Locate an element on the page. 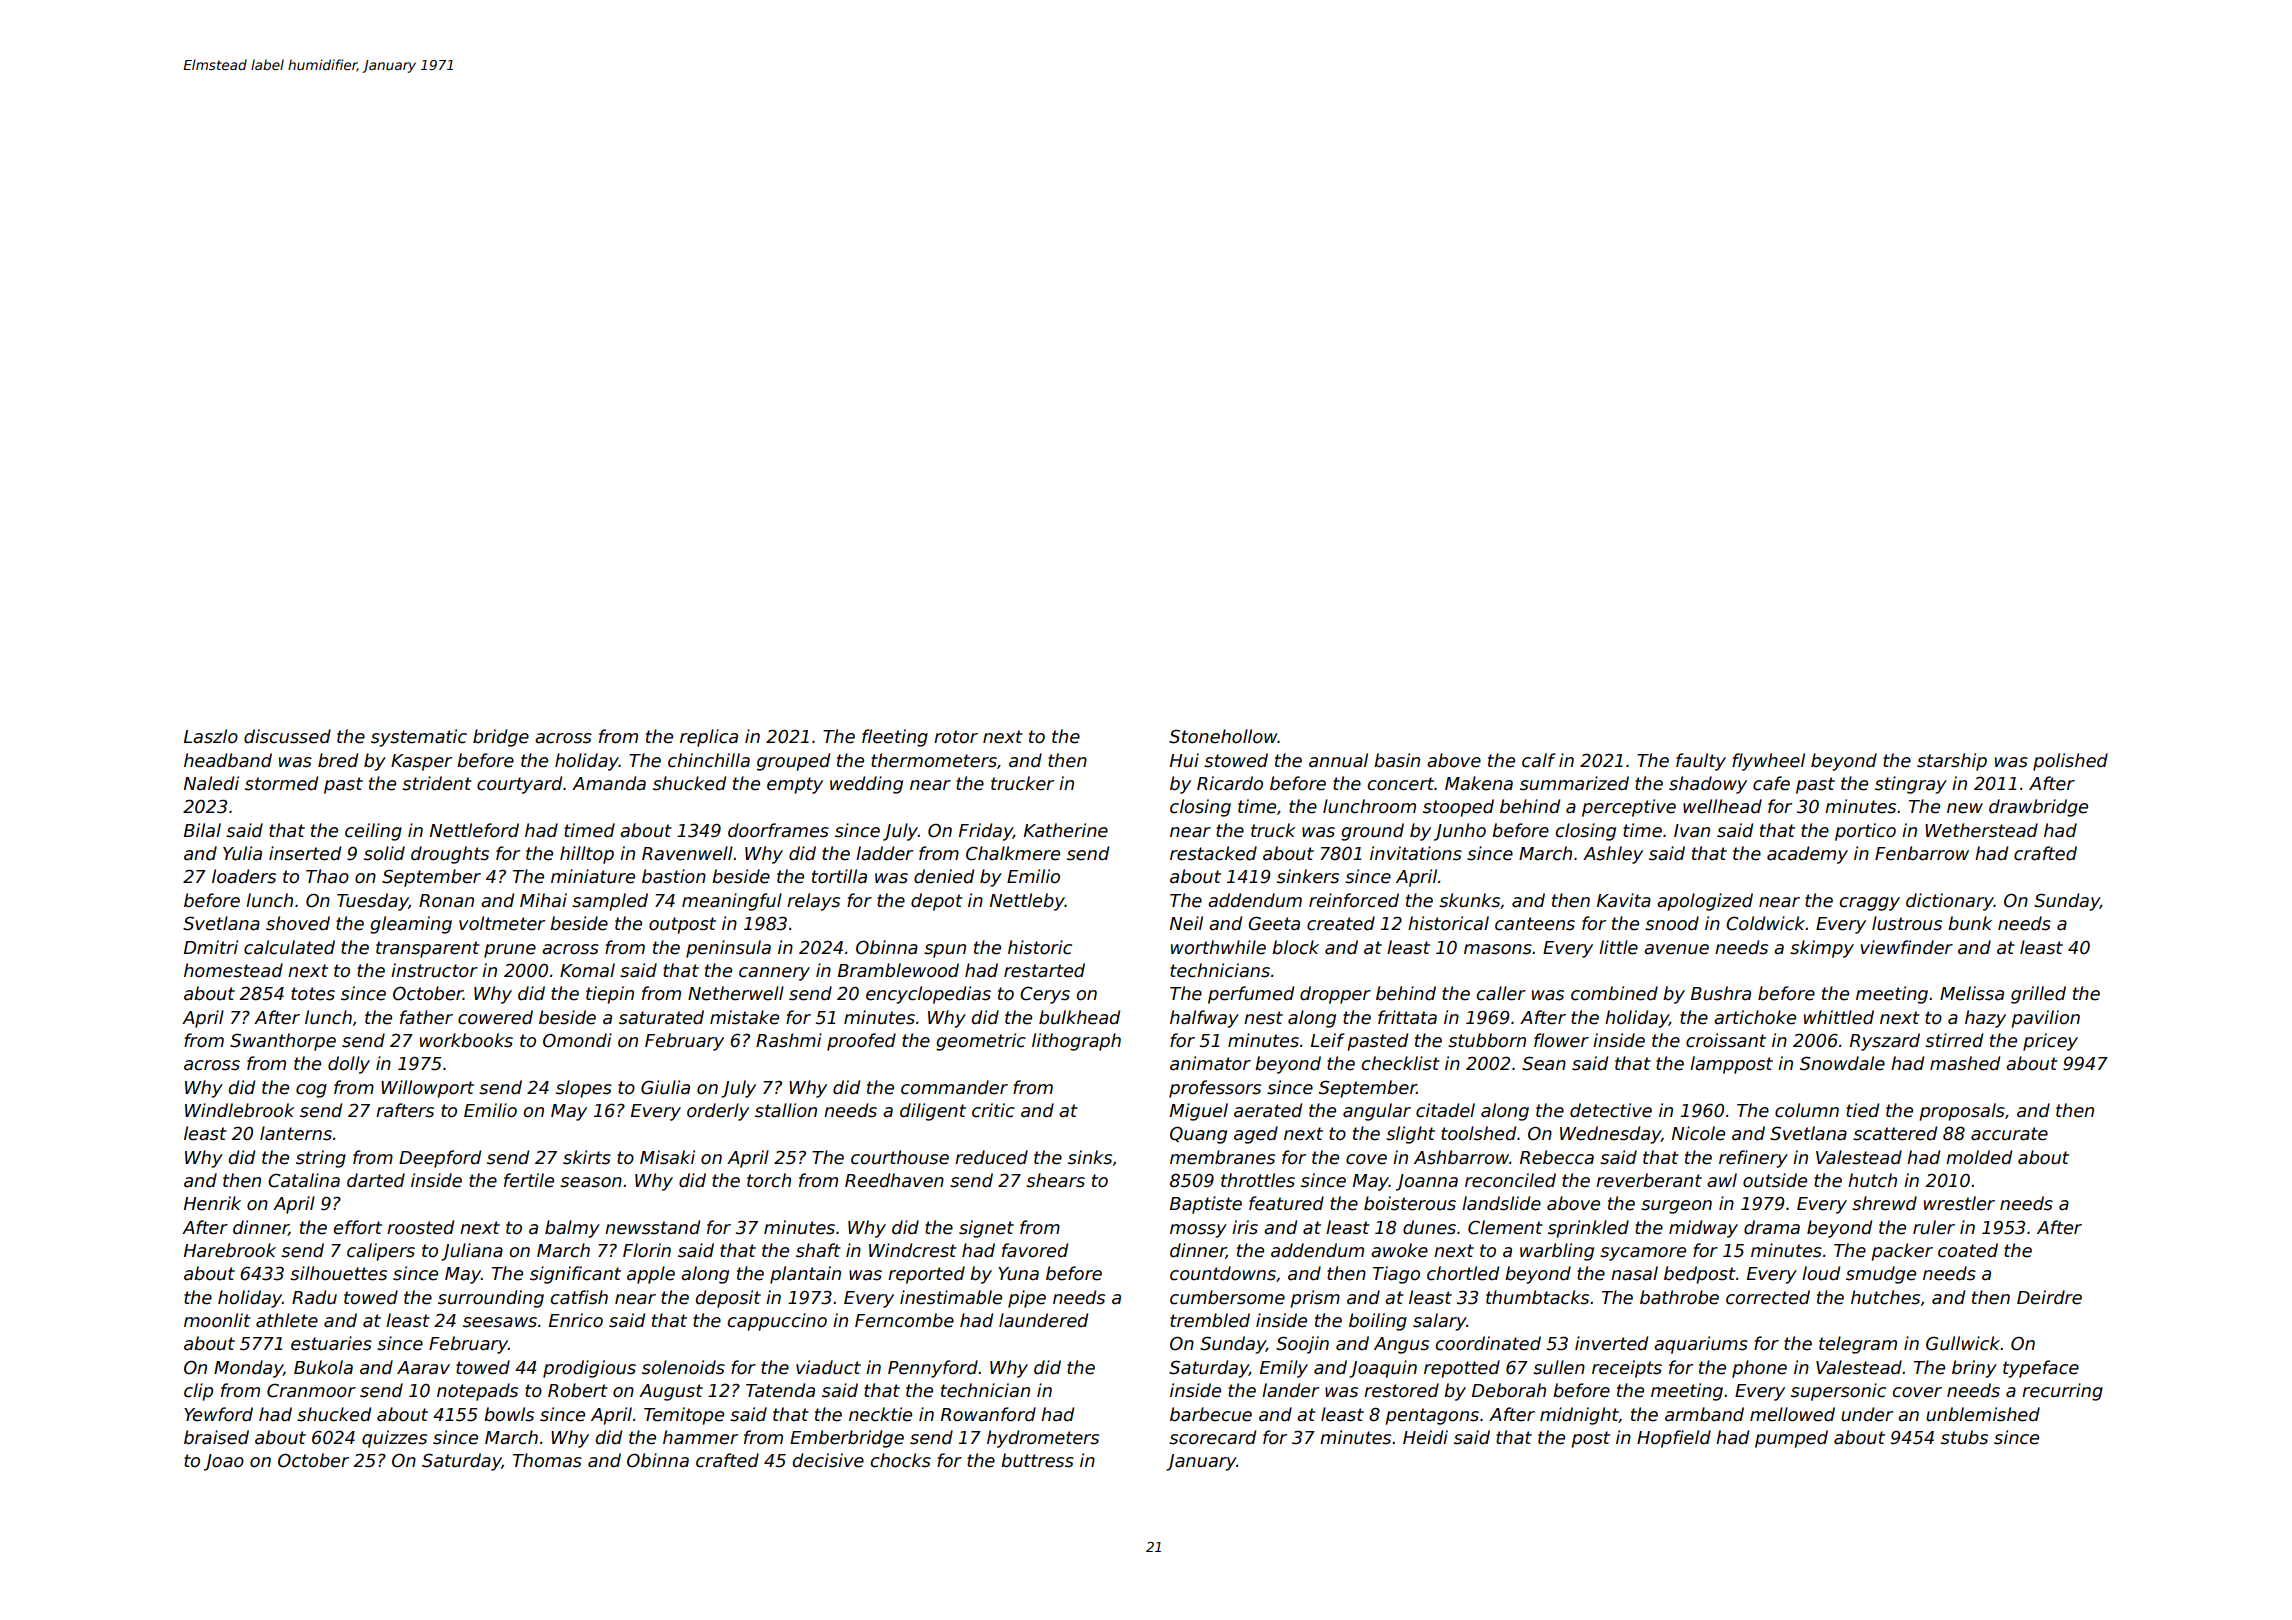 The height and width of the document is (1620, 2292). lustrous is located at coordinates (1907, 923).
